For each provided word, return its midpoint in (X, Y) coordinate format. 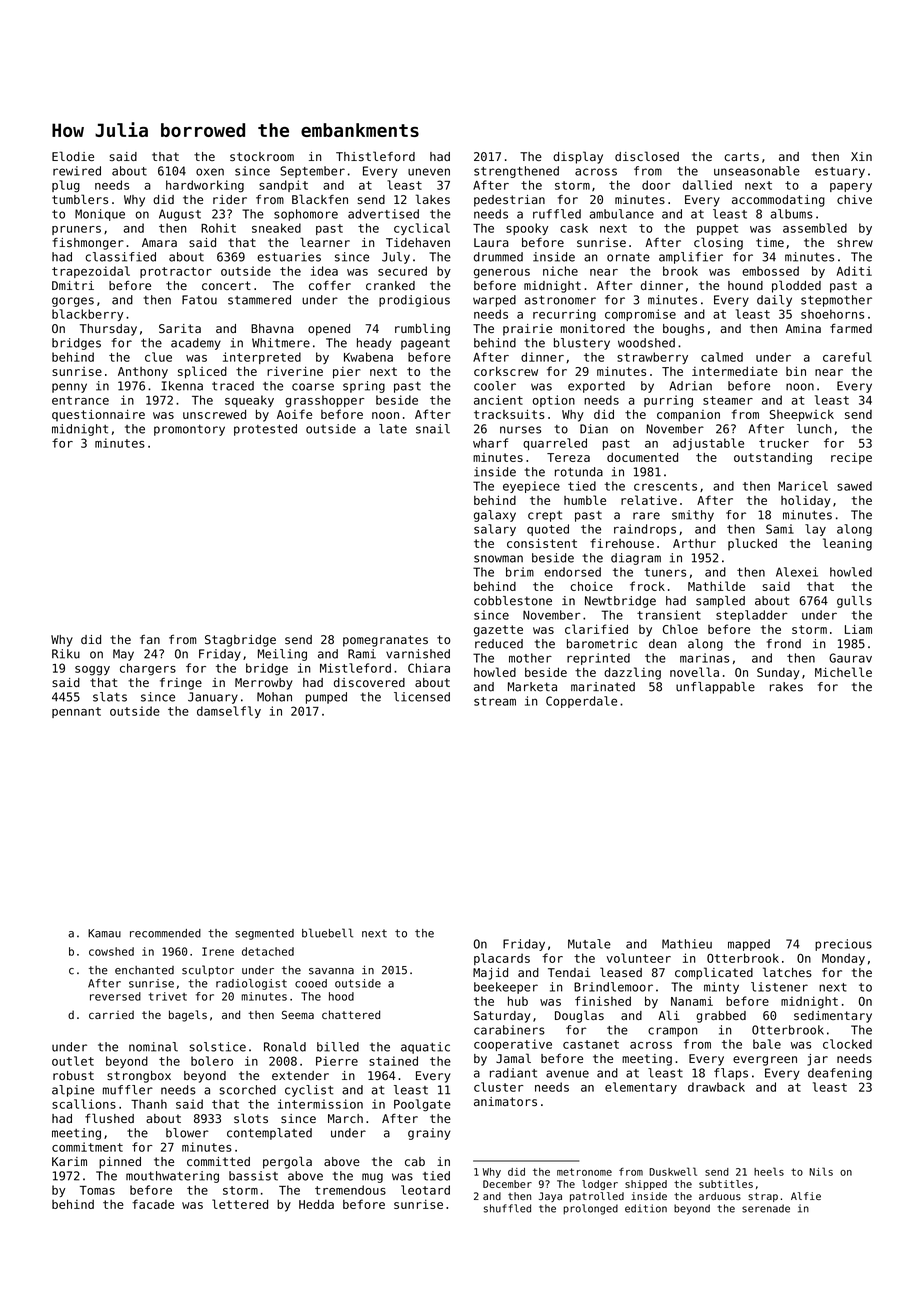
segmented (264, 934)
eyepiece (531, 487)
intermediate (735, 371)
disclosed (647, 156)
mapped (749, 945)
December (507, 1184)
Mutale (589, 944)
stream (495, 701)
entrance (80, 400)
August (180, 215)
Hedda (316, 1204)
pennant (76, 712)
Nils (821, 1171)
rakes (786, 687)
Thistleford (375, 156)
